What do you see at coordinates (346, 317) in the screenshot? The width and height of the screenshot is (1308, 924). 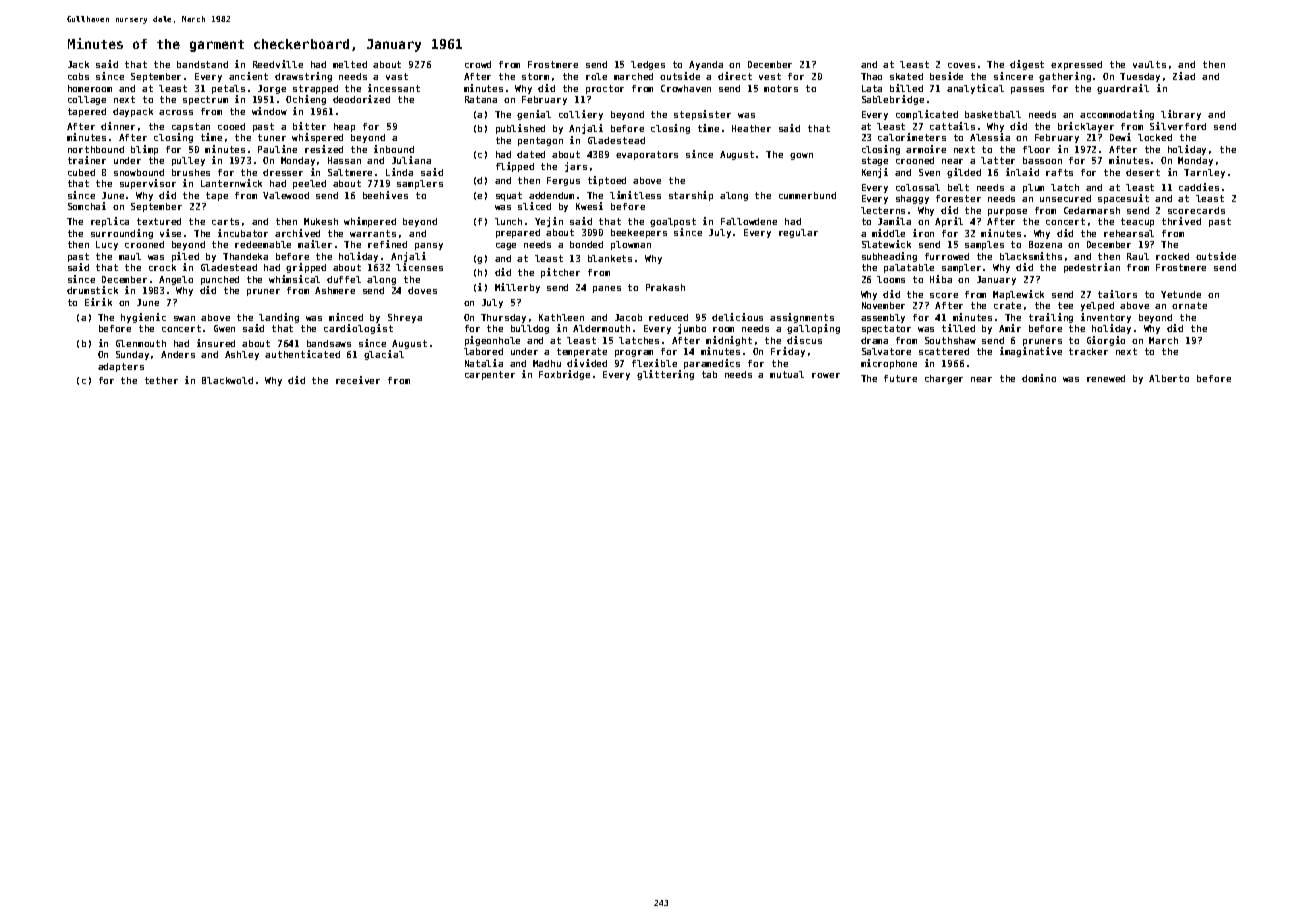 I see `minced` at bounding box center [346, 317].
